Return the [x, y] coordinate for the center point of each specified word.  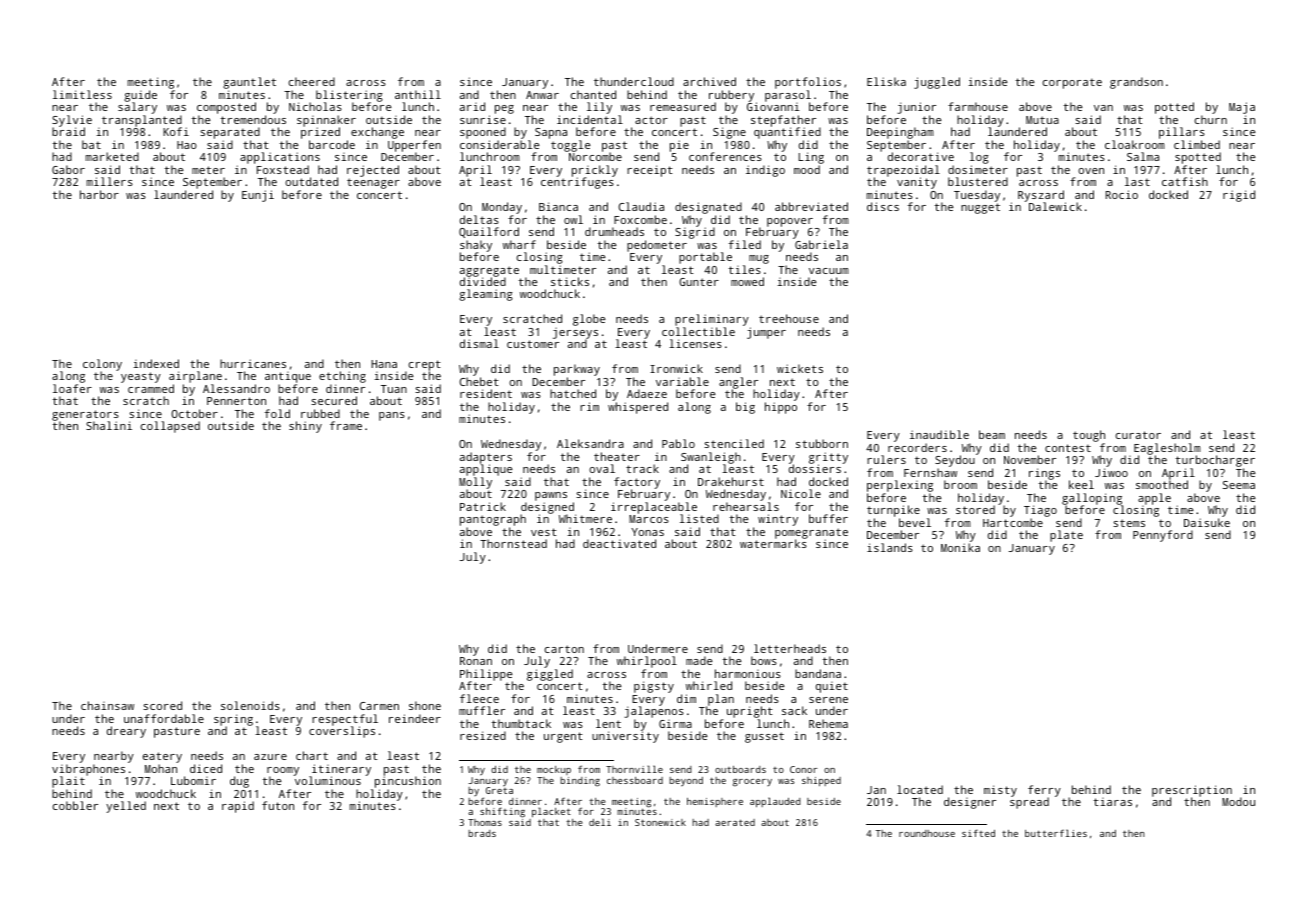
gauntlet [249, 83]
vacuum [829, 271]
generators [85, 415]
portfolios [808, 83]
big [745, 408]
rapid [238, 807]
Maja [1242, 108]
